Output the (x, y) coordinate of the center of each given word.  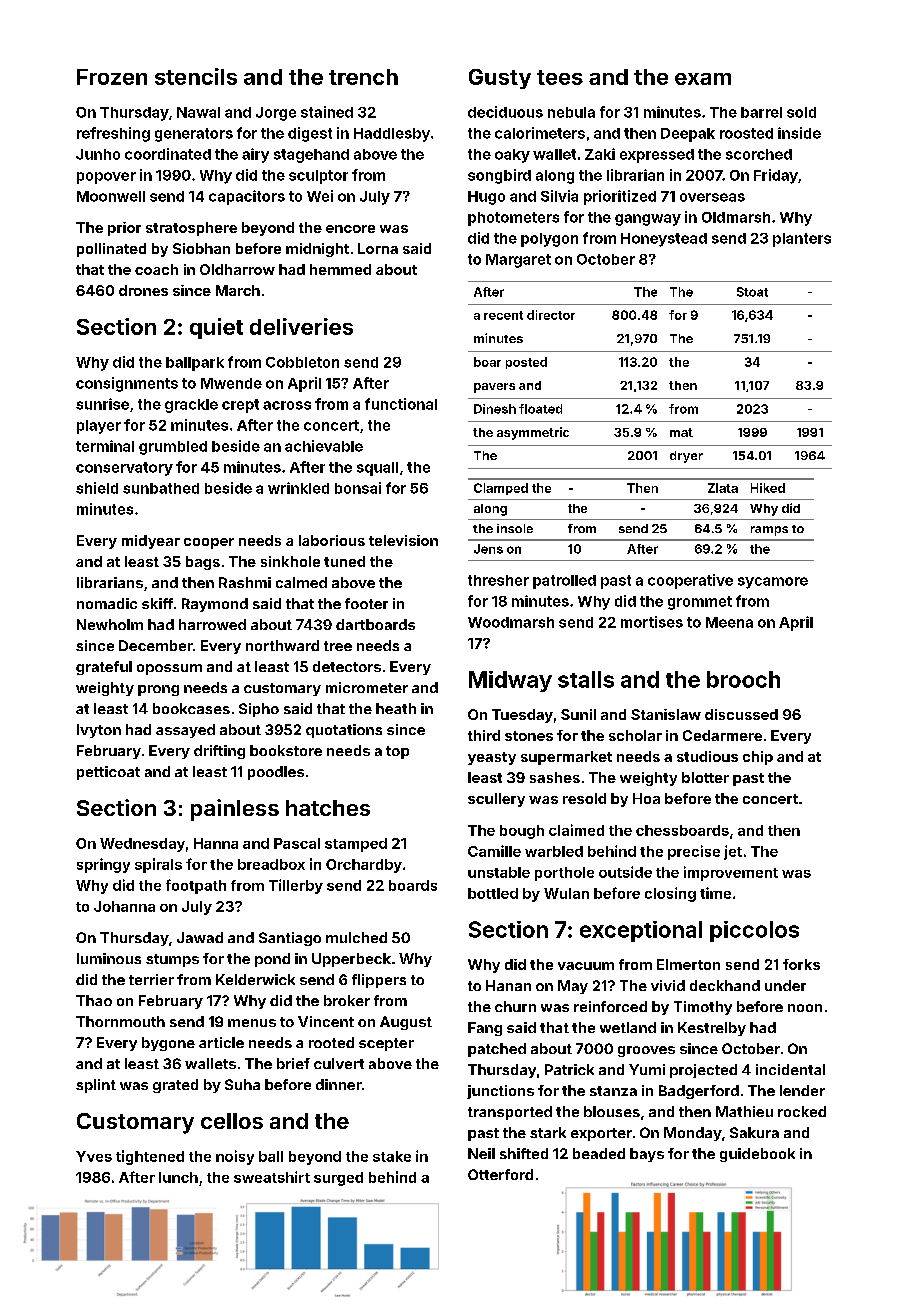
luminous (109, 958)
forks (801, 964)
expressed (657, 156)
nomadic (107, 603)
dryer (686, 457)
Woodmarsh (511, 622)
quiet (216, 328)
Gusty (500, 79)
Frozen (112, 77)
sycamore (773, 583)
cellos (232, 1121)
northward (282, 645)
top (397, 752)
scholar (635, 735)
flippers (379, 981)
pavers (494, 388)
